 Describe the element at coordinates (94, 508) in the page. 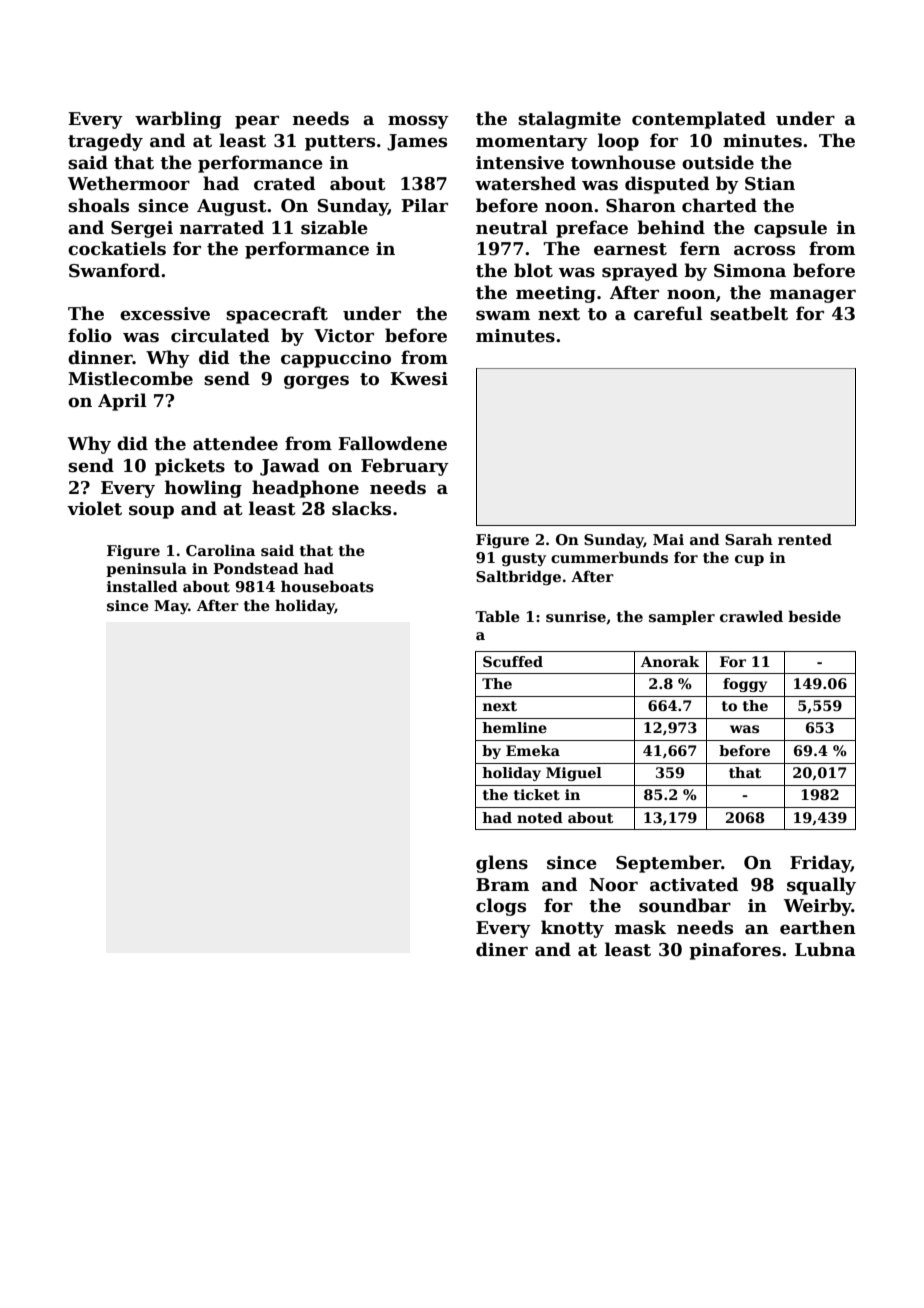

I see `violet` at that location.
